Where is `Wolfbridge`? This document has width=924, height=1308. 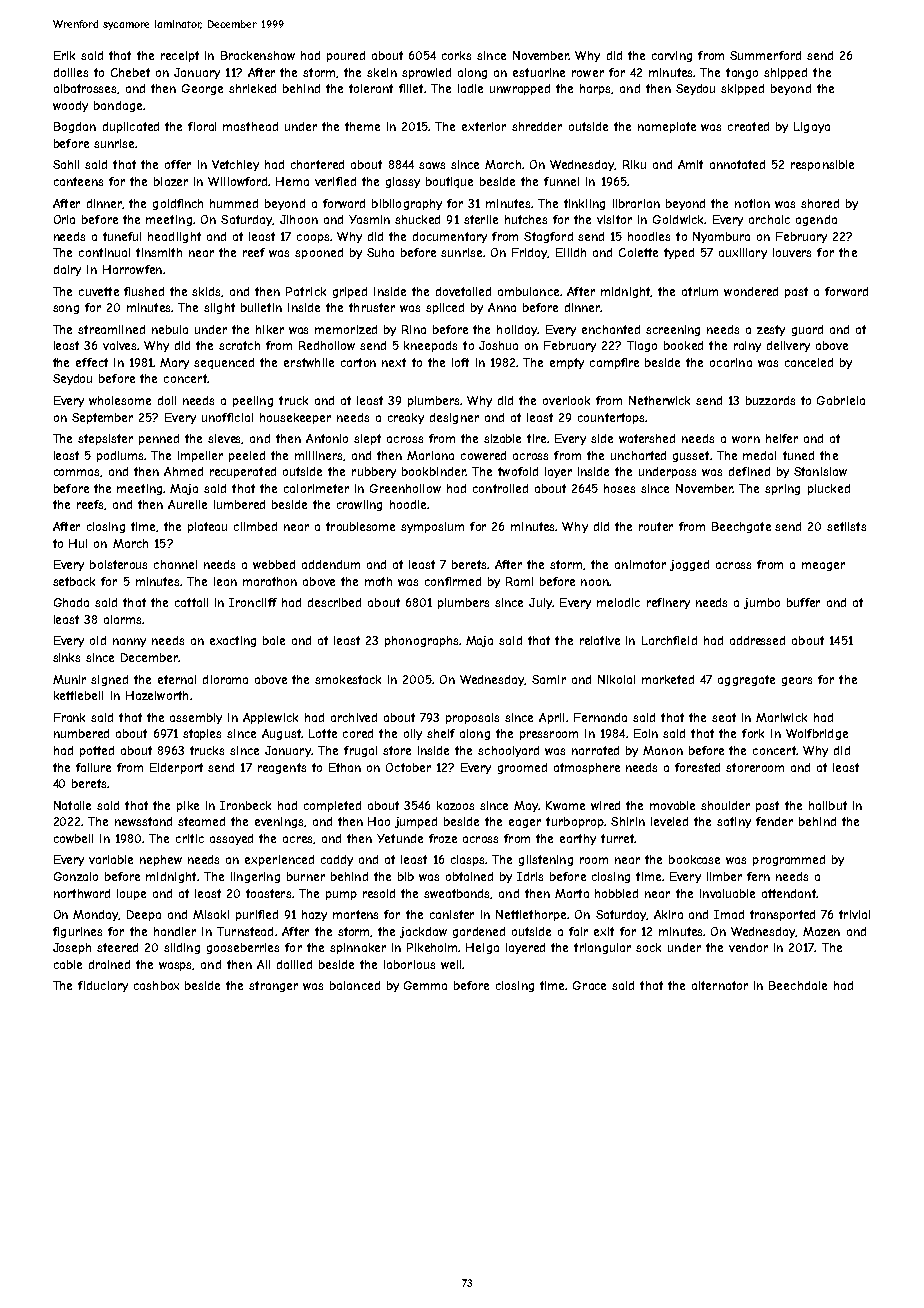
Wolfbridge is located at coordinates (817, 734).
